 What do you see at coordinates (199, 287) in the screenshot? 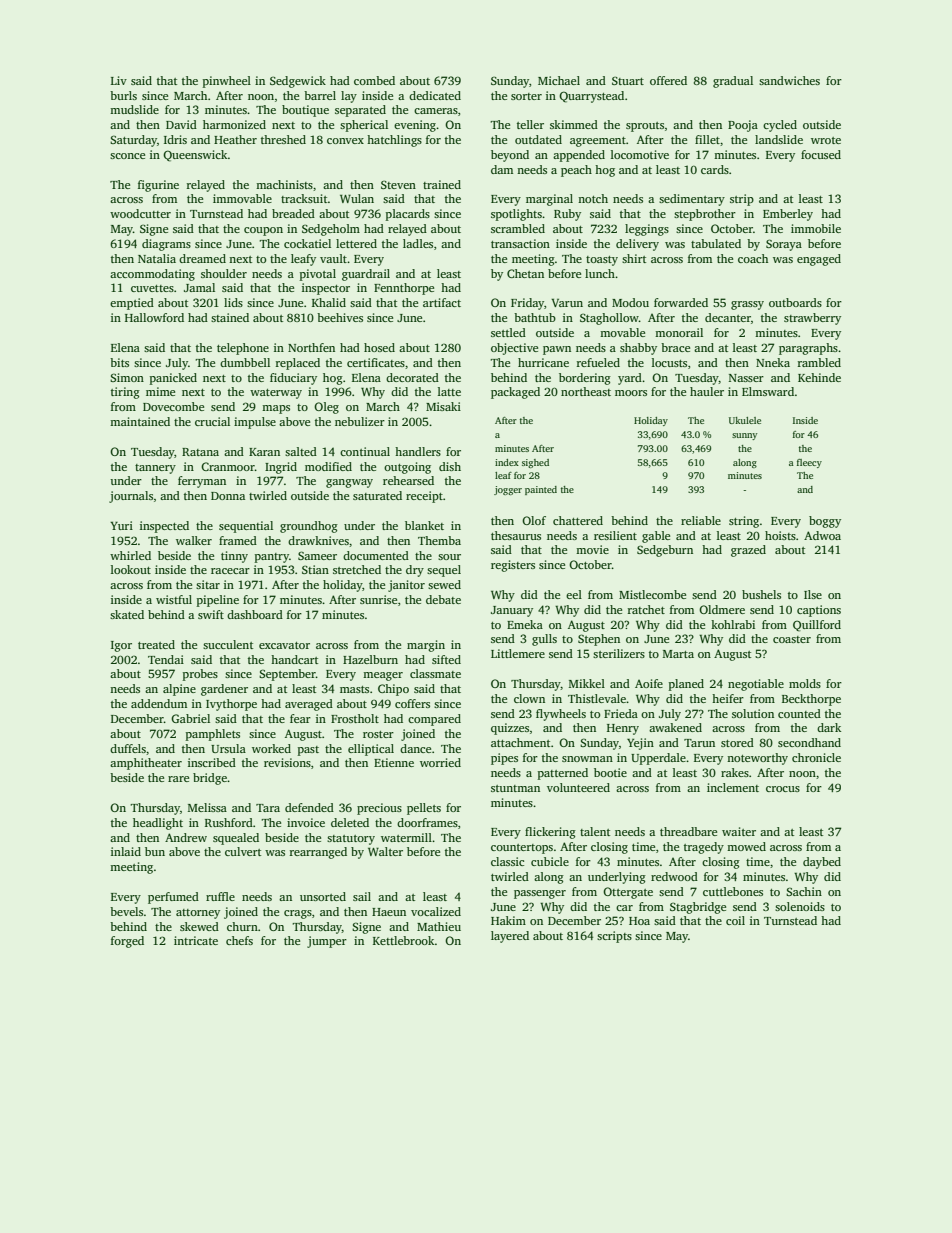
I see `Jamal` at bounding box center [199, 287].
